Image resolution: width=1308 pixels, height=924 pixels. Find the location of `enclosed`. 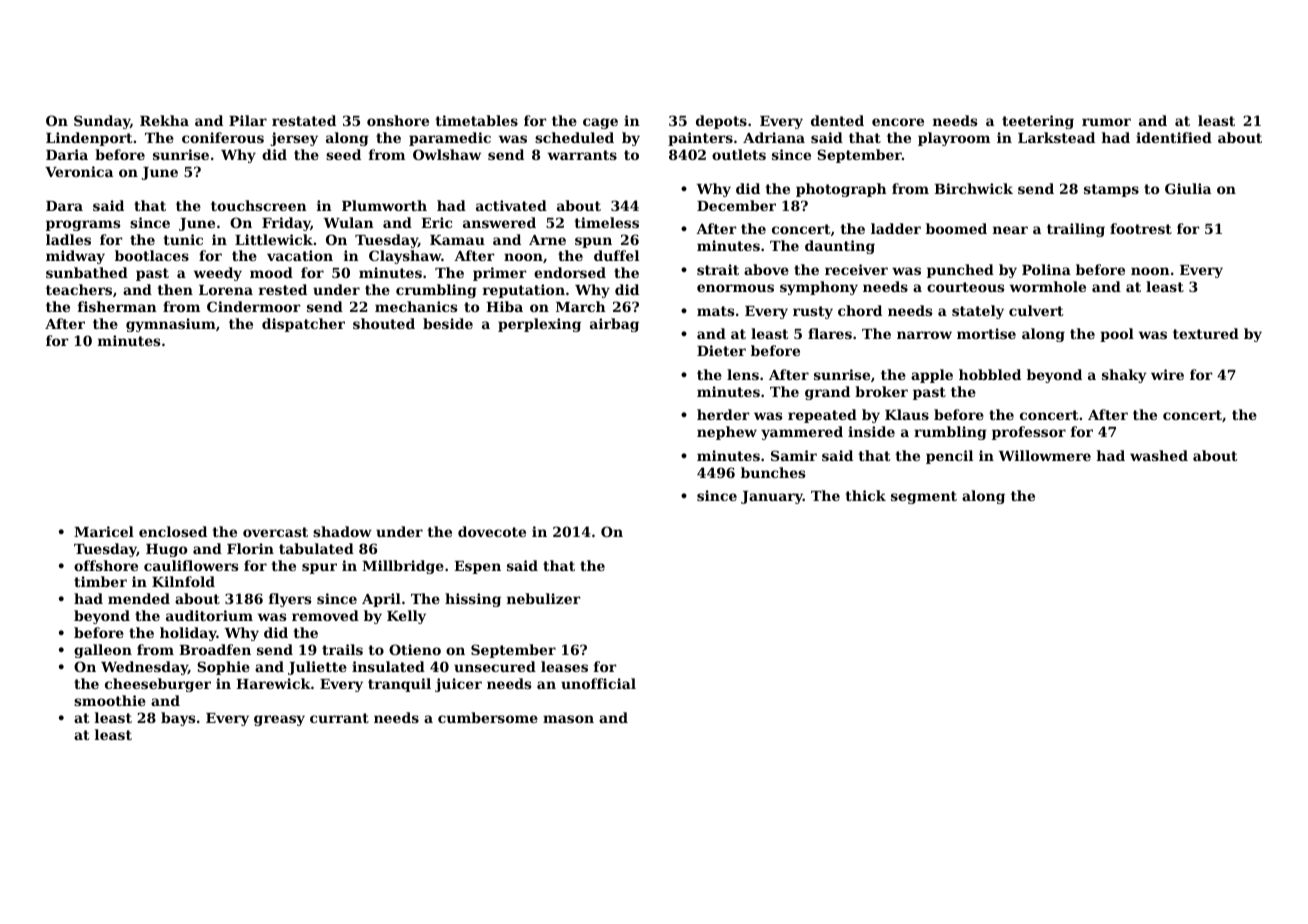

enclosed is located at coordinates (173, 531).
